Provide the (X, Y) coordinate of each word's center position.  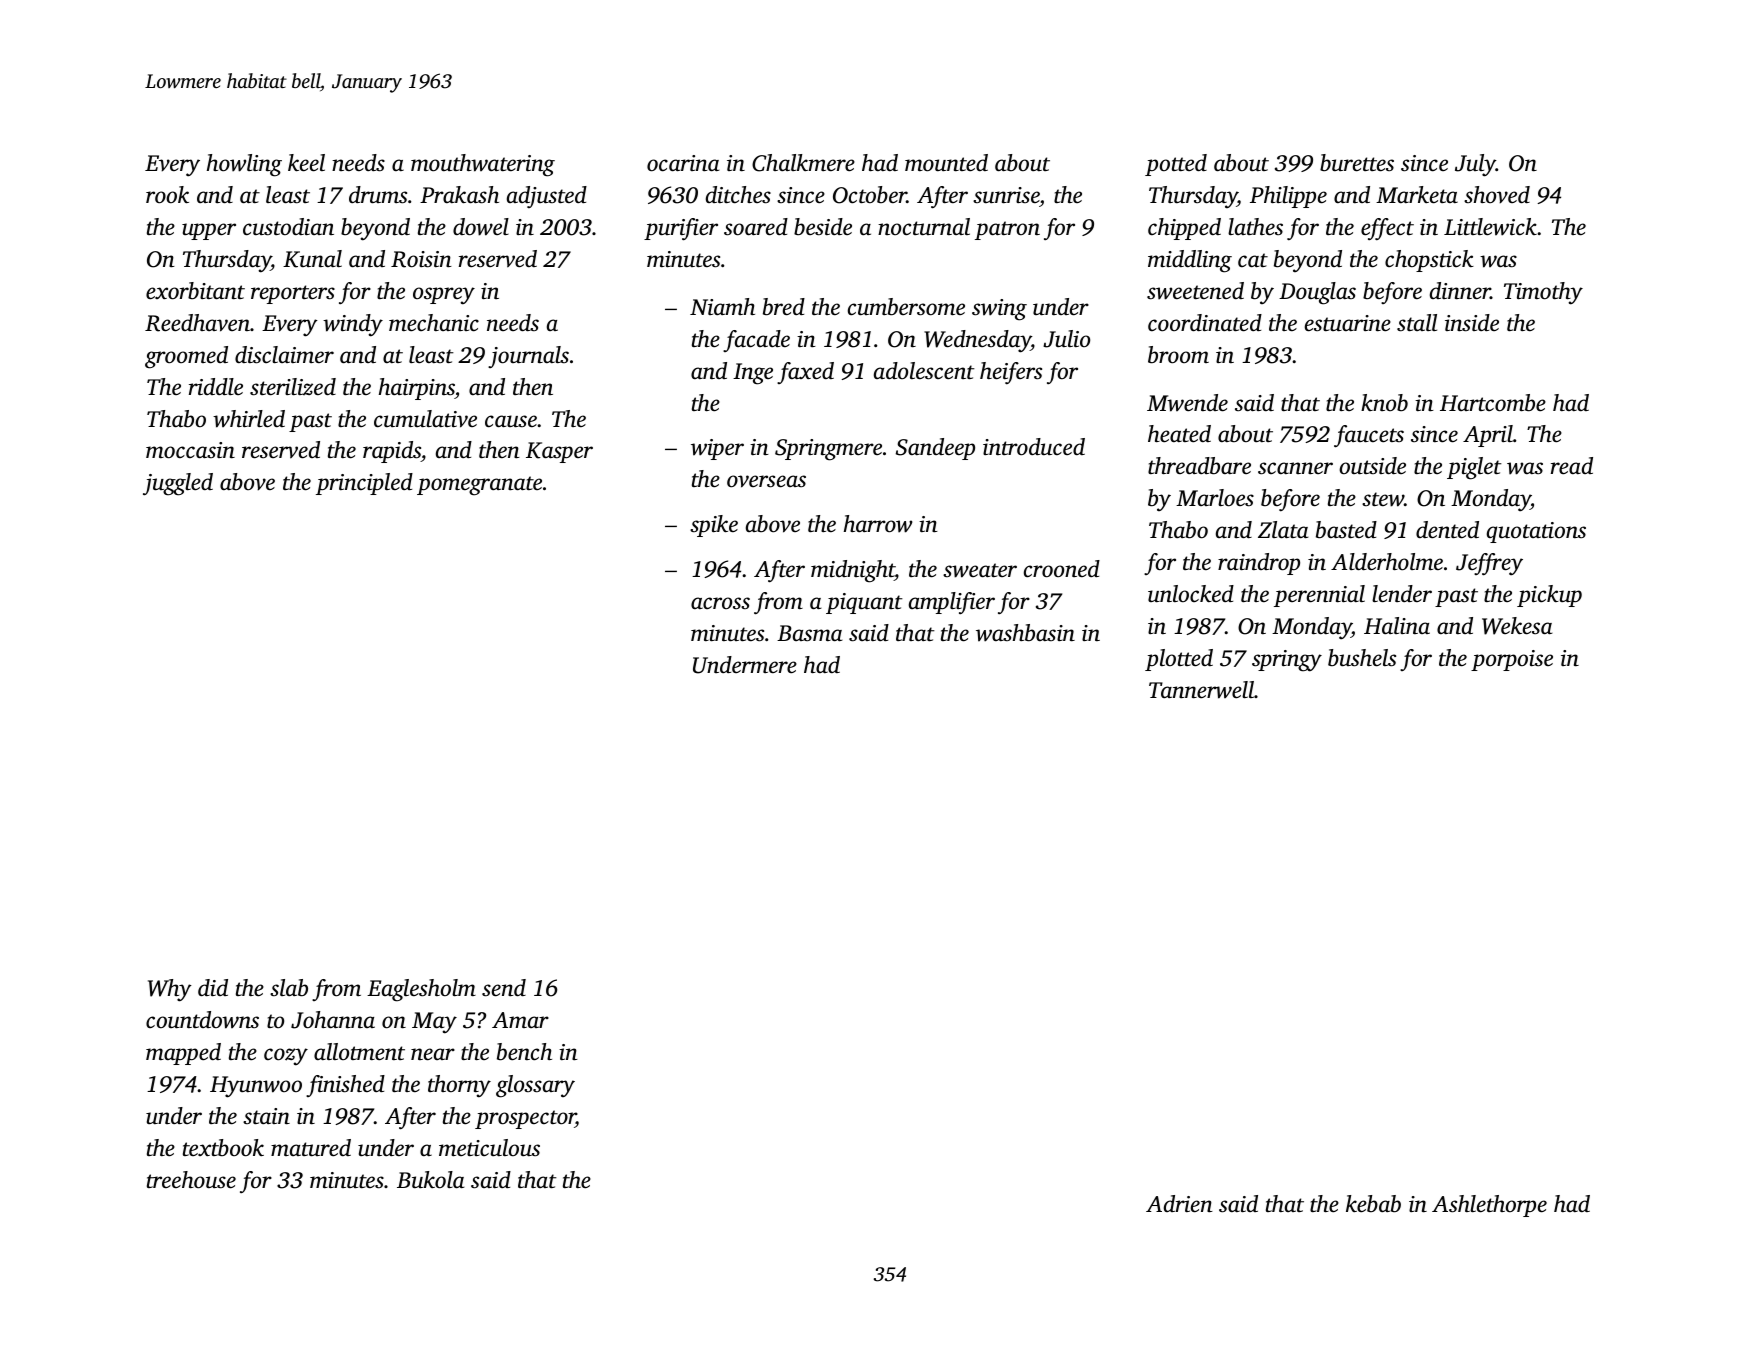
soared (756, 227)
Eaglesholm (421, 990)
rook (167, 195)
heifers (1011, 373)
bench (524, 1052)
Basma (809, 633)
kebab (1373, 1204)
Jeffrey (1489, 564)
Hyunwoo (256, 1087)
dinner (1460, 291)
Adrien (1179, 1204)
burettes (1357, 163)
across (720, 603)
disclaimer (284, 355)
